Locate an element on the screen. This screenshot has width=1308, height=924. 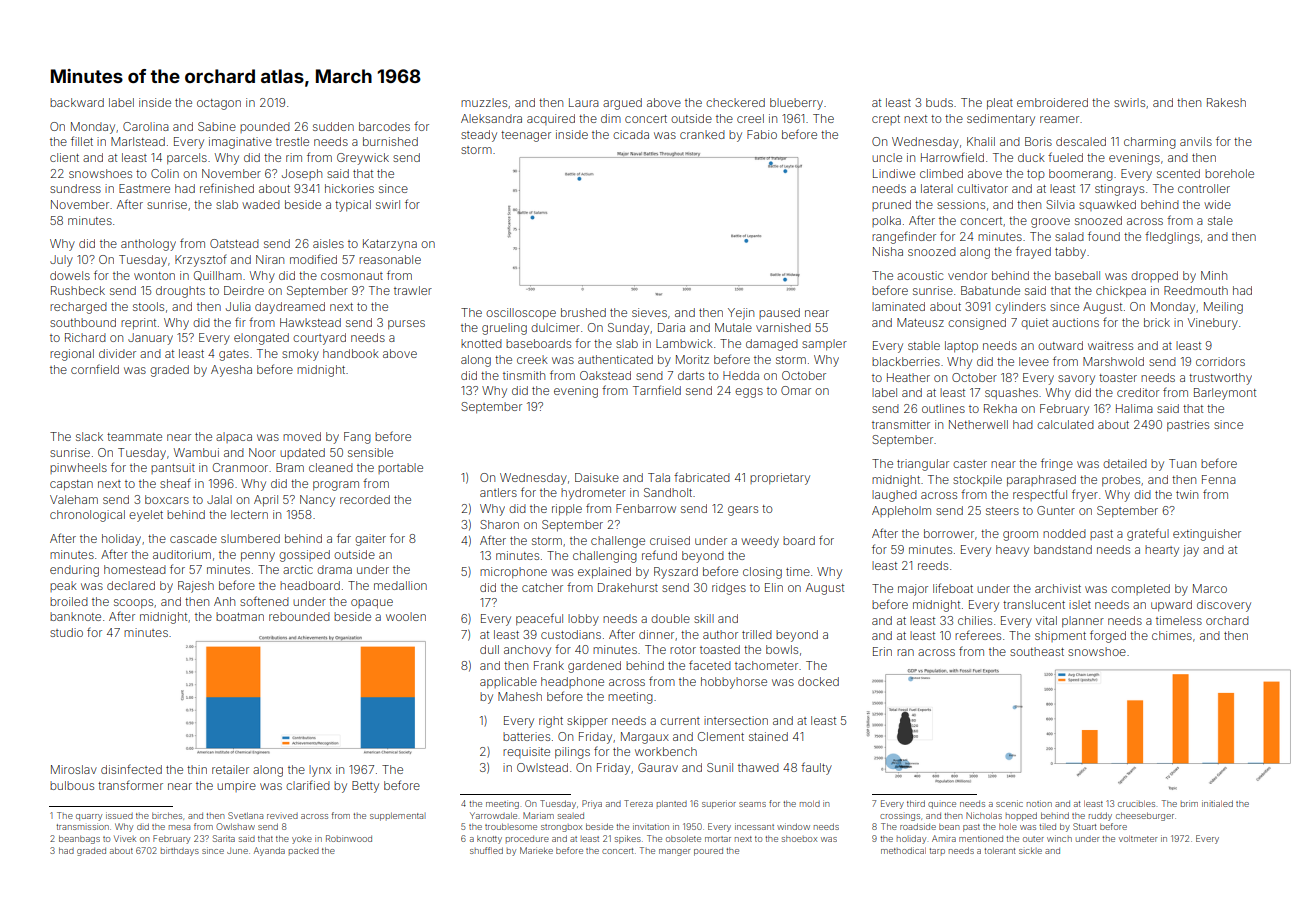
fillet is located at coordinates (82, 141).
